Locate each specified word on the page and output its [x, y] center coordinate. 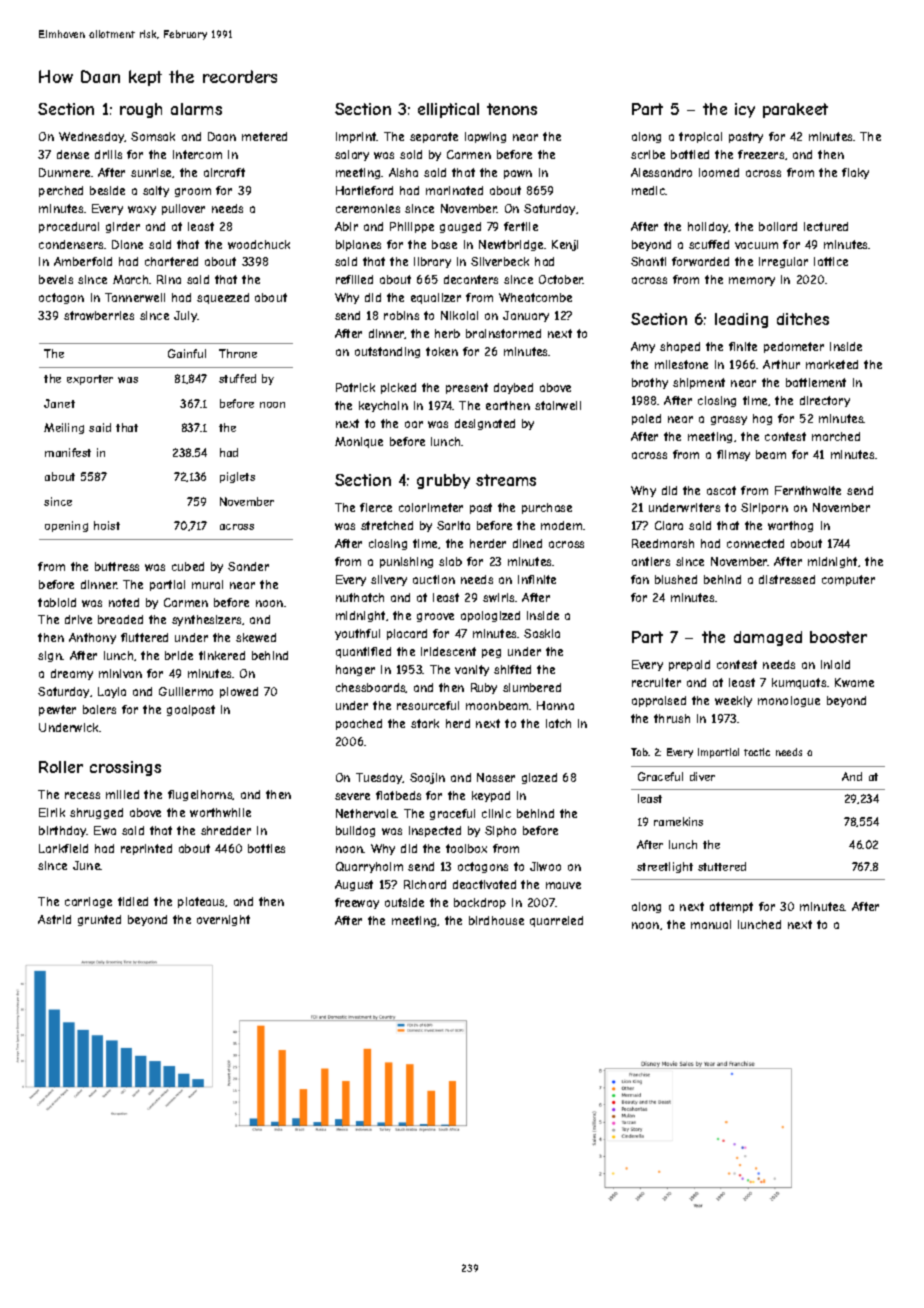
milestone [681, 364]
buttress [117, 566]
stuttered [722, 866]
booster [838, 637]
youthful [357, 634]
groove [435, 617]
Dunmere [64, 172]
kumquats [799, 683]
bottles [266, 848]
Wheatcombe [535, 297]
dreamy [72, 674]
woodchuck [259, 244]
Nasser [496, 777]
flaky [855, 173]
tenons [512, 109]
